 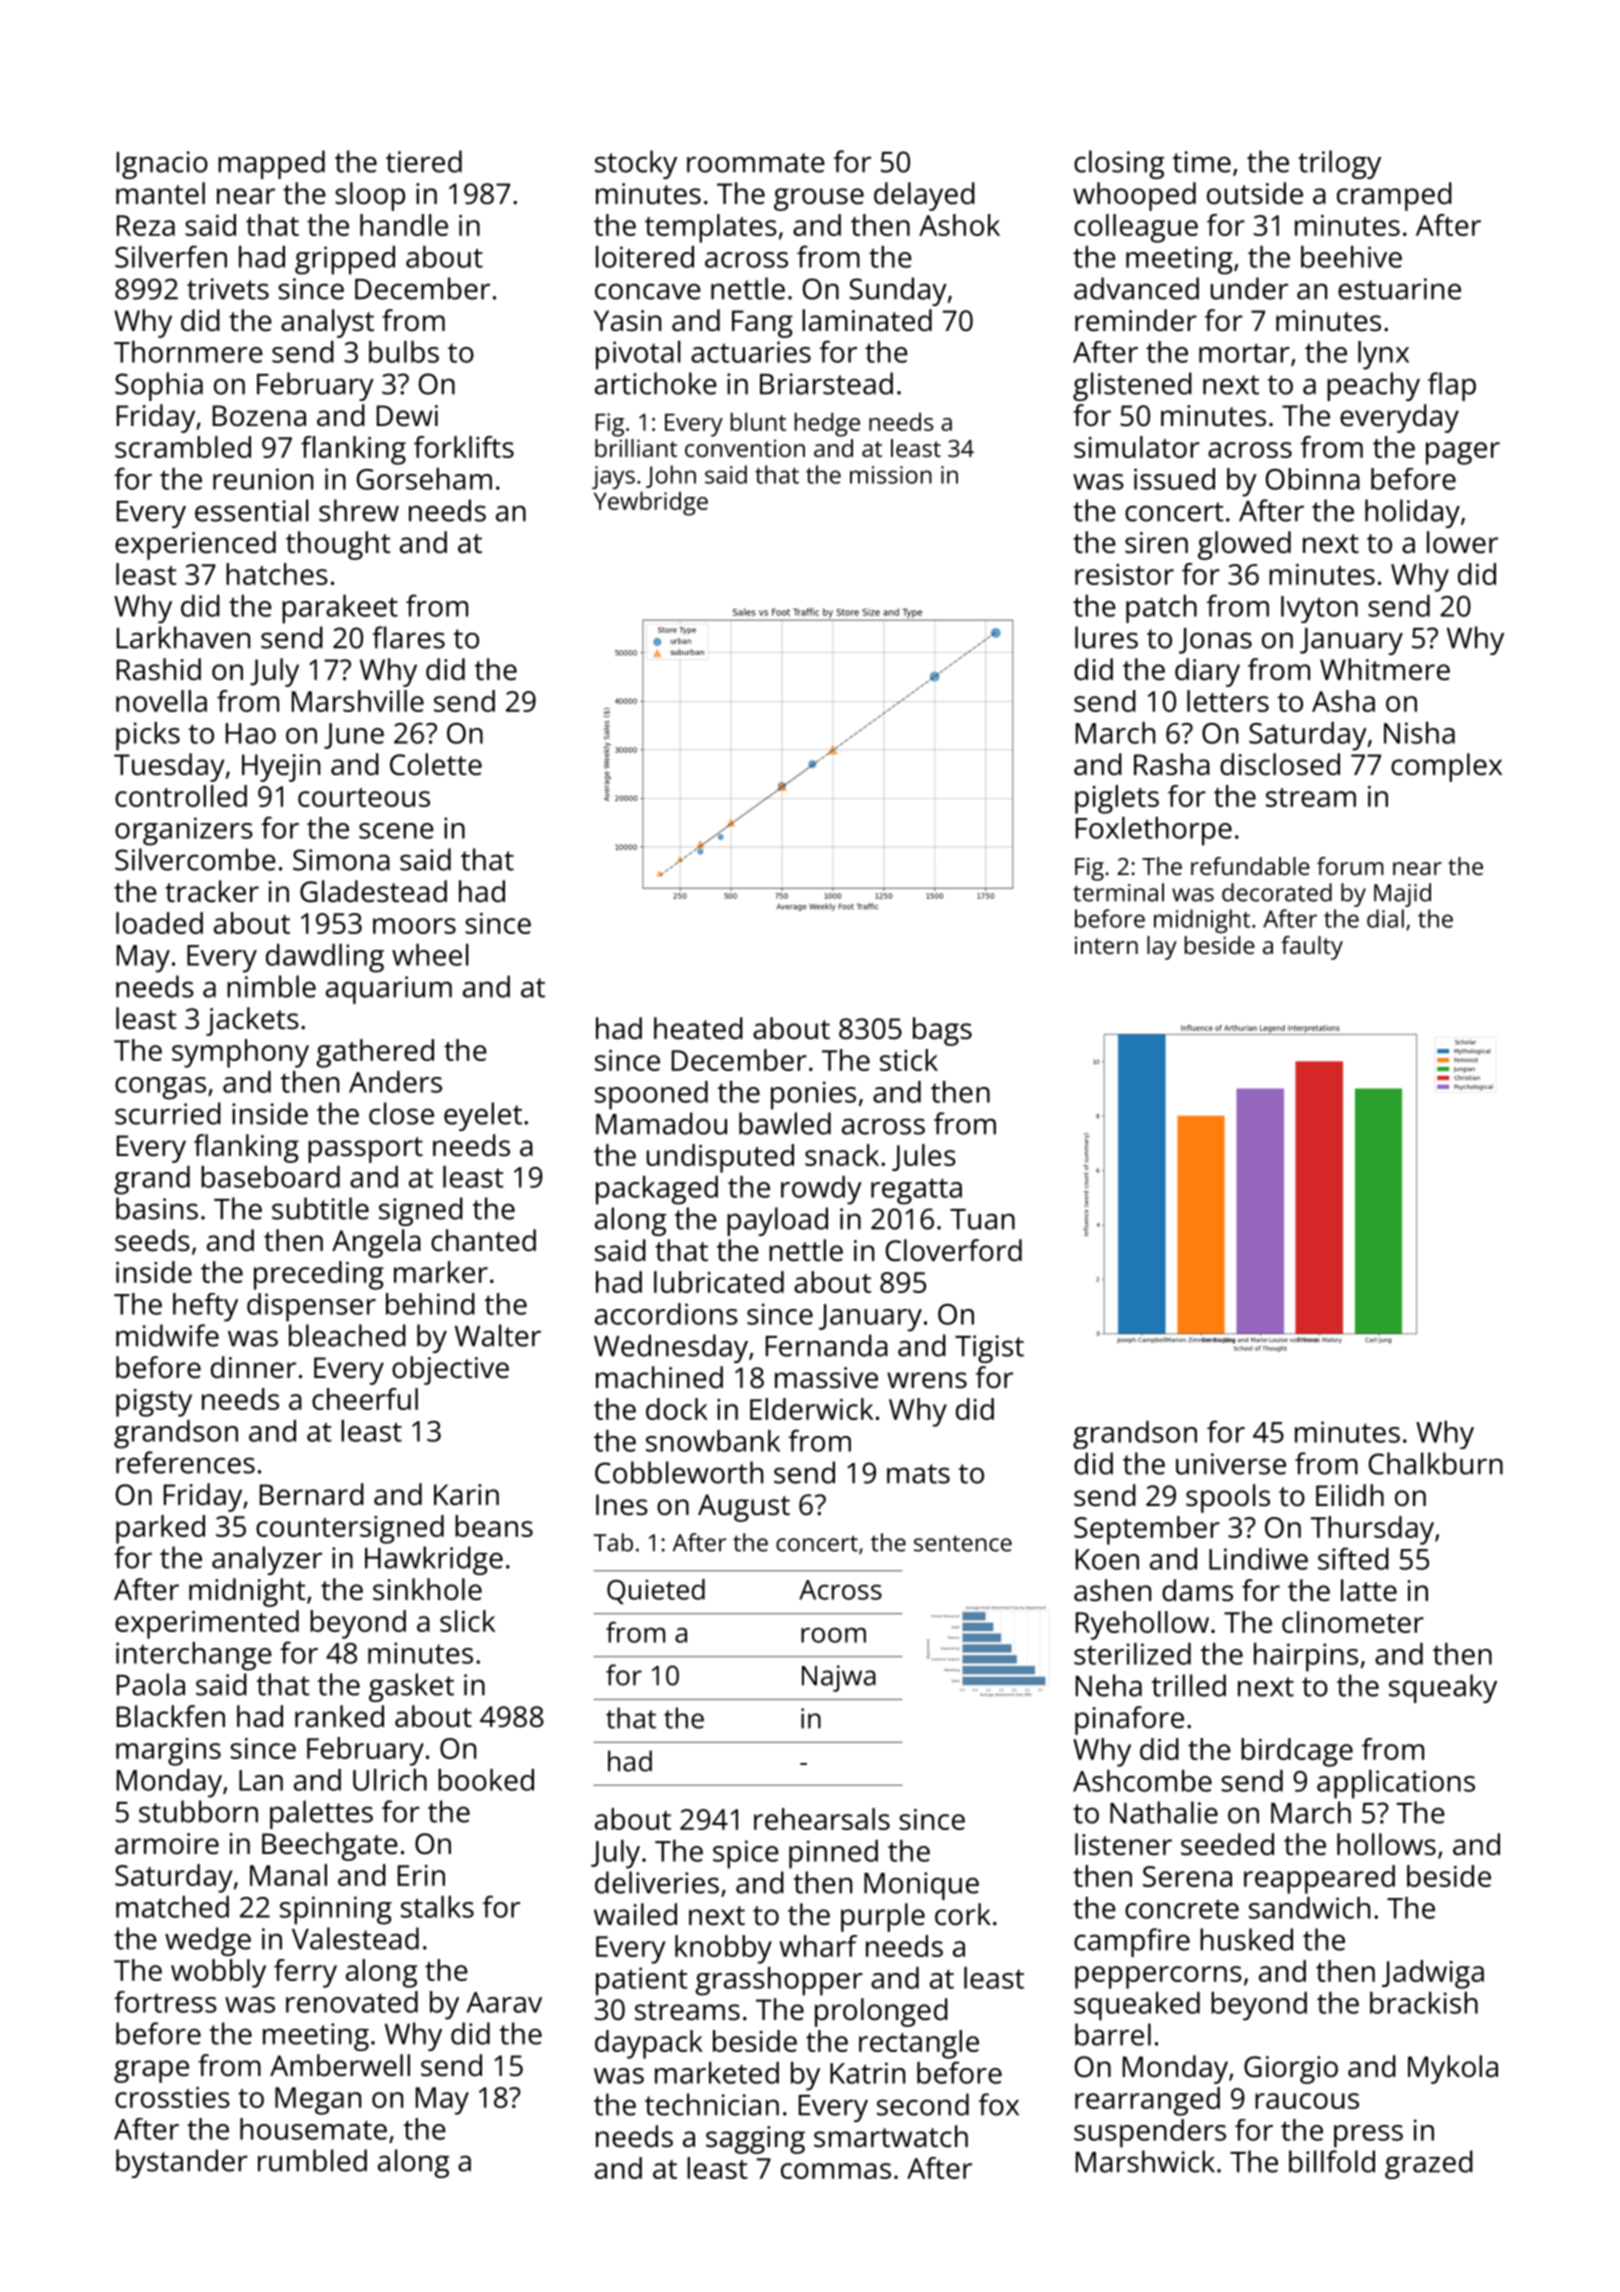 I want to click on tiered, so click(x=424, y=161).
